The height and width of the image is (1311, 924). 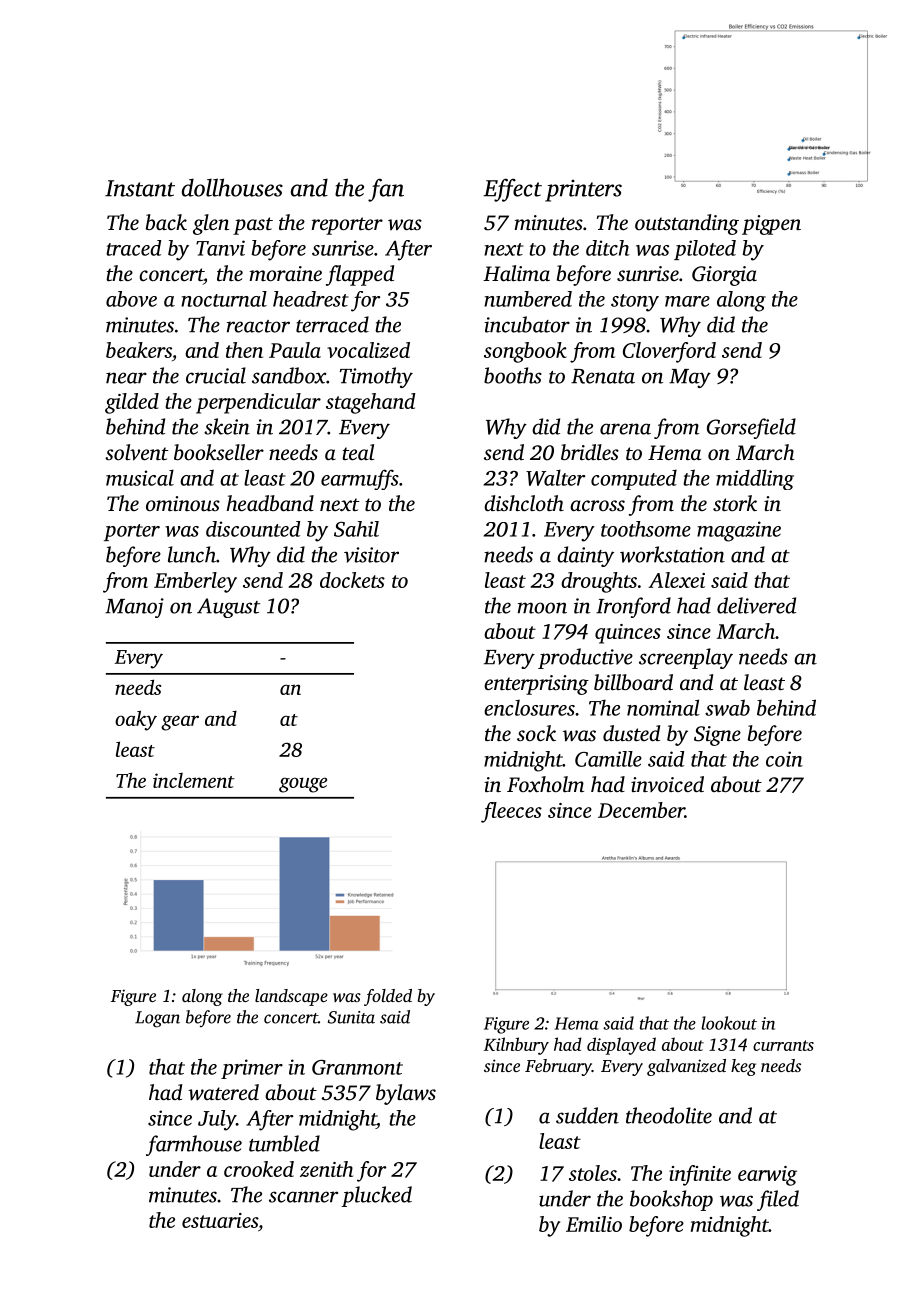 I want to click on lookout, so click(x=729, y=1023).
